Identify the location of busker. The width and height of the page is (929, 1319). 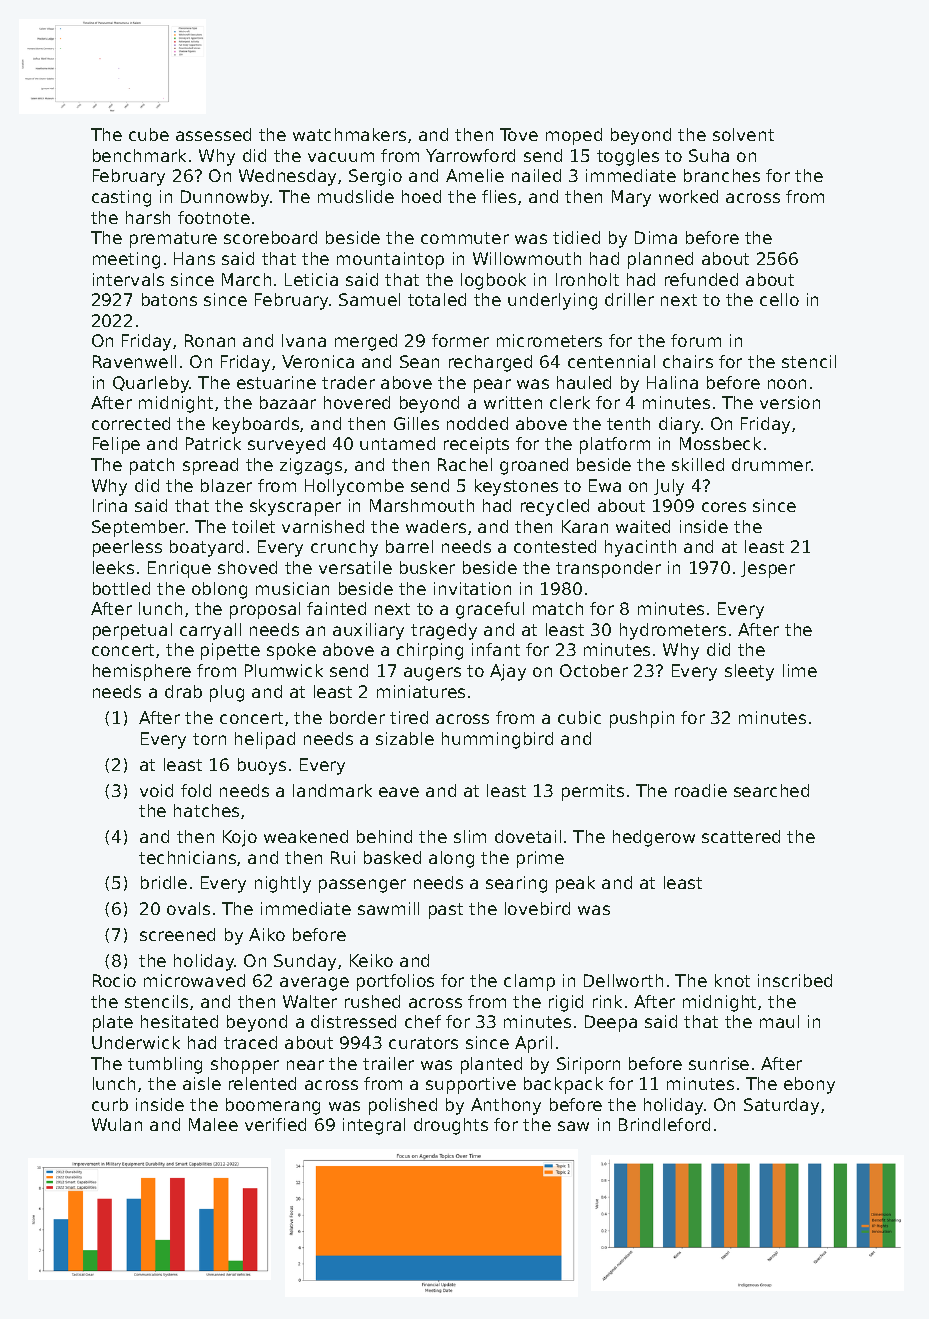
(427, 567).
